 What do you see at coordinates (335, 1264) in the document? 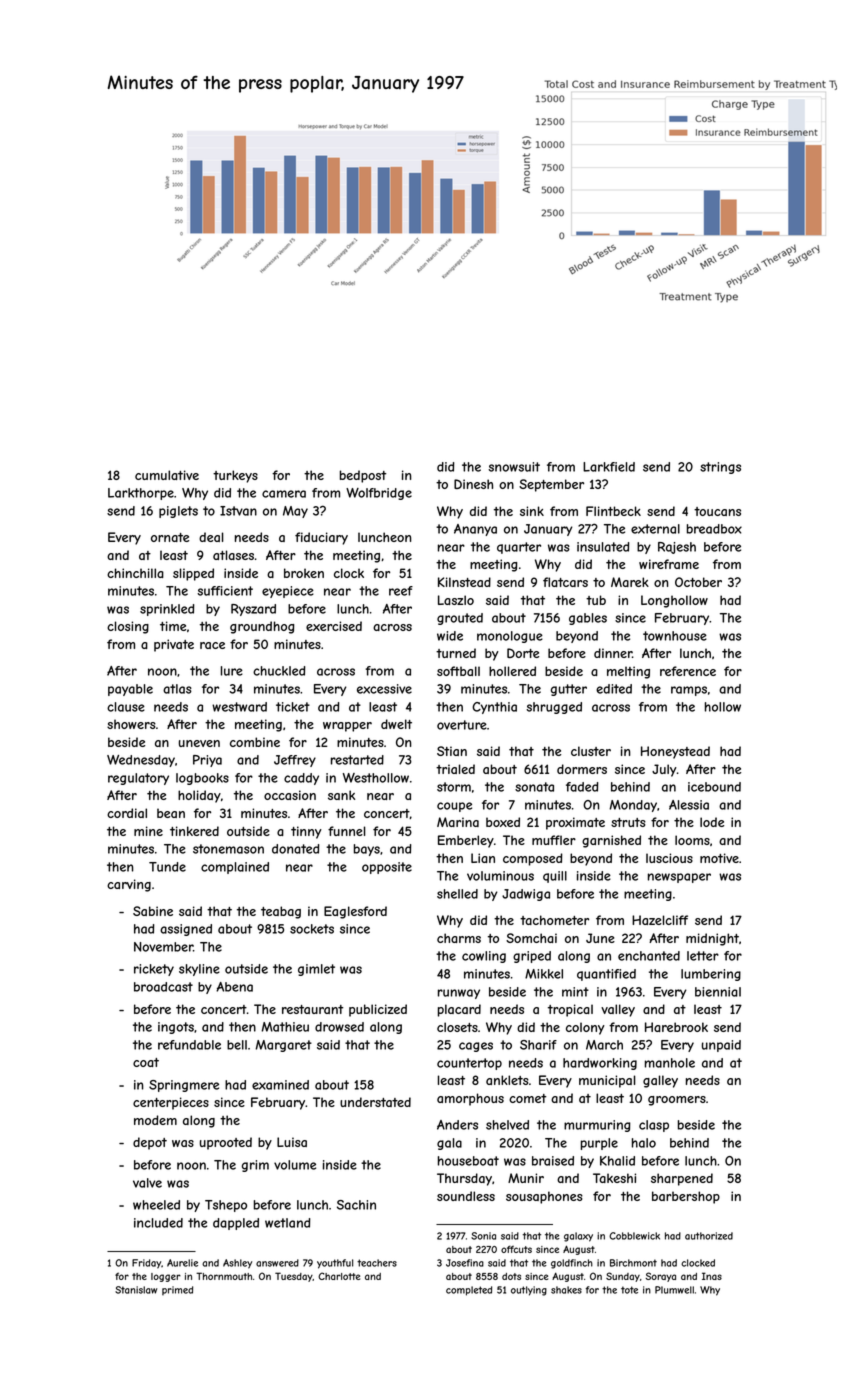
I see `youthful` at bounding box center [335, 1264].
